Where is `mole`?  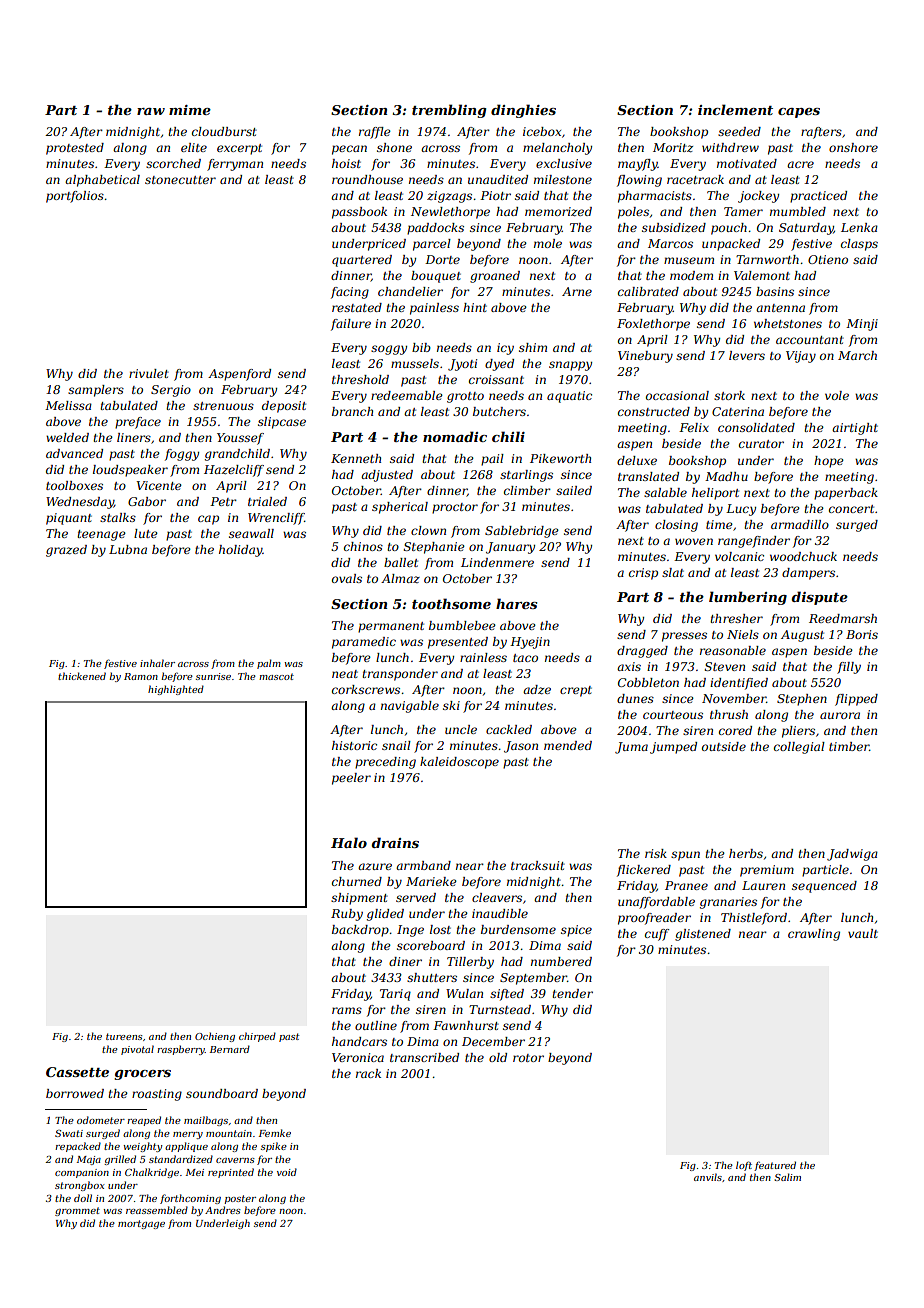 mole is located at coordinates (548, 243).
